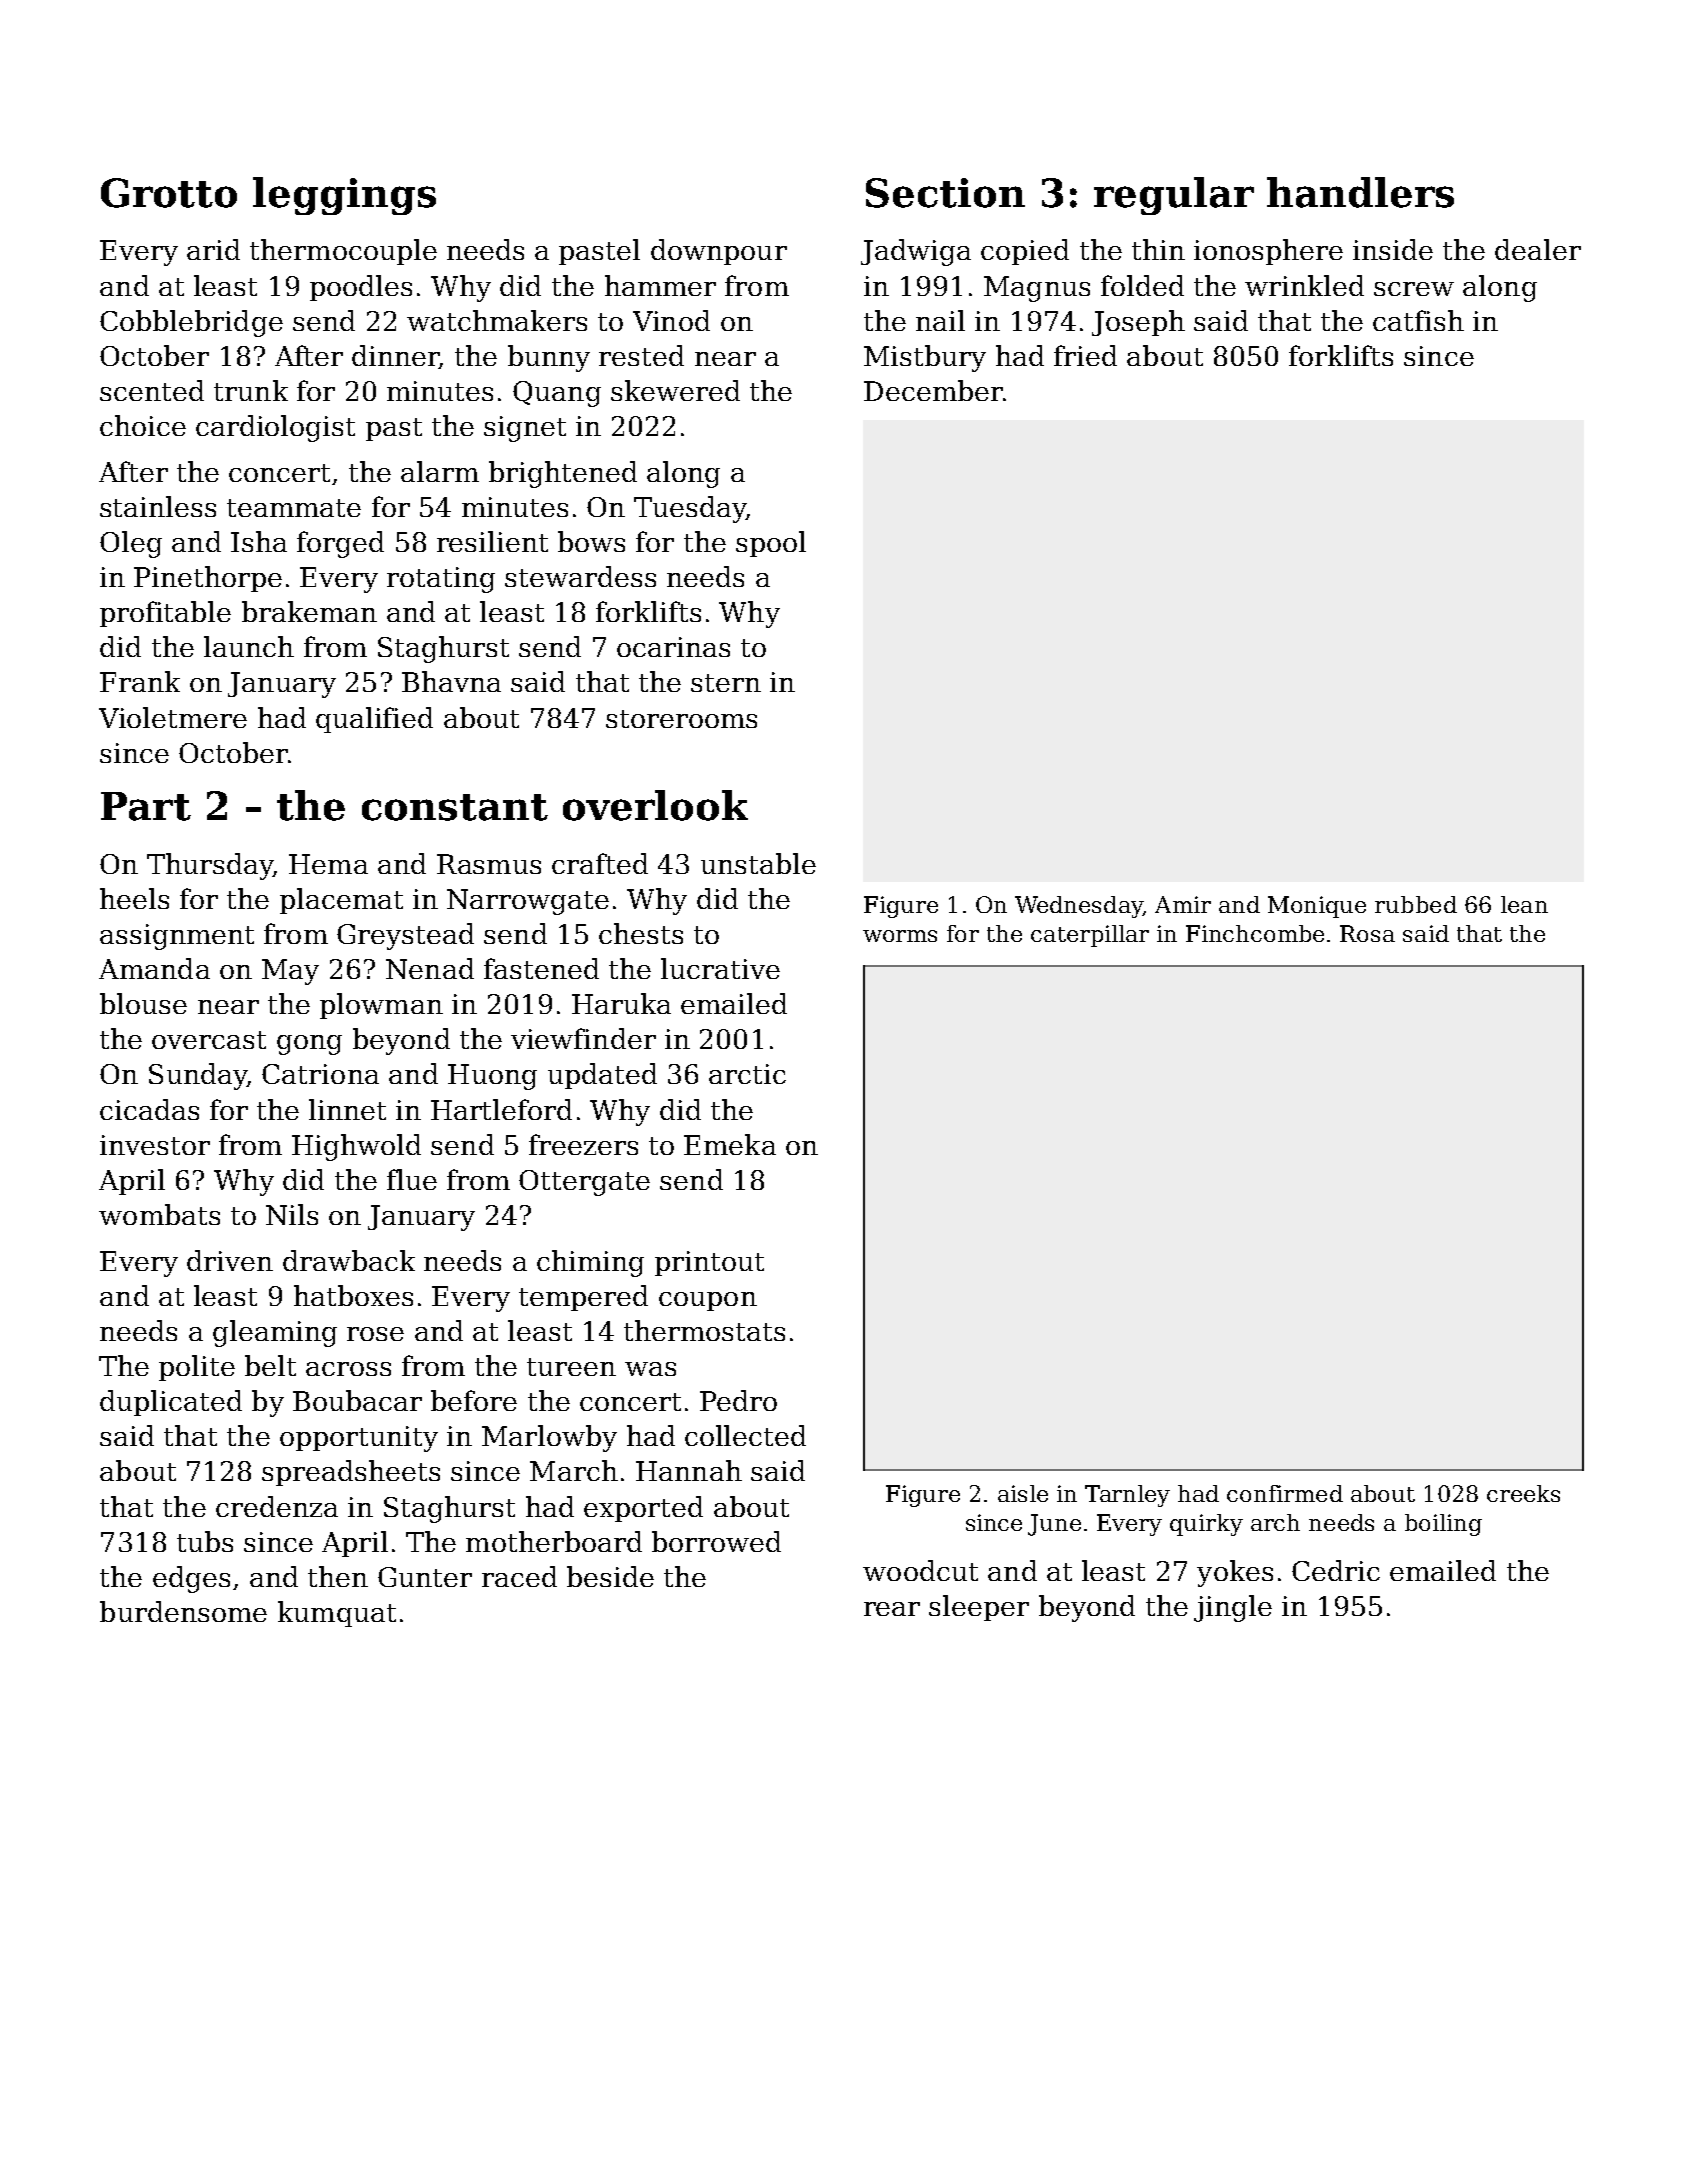  Describe the element at coordinates (708, 1301) in the page. I see `coupon` at that location.
